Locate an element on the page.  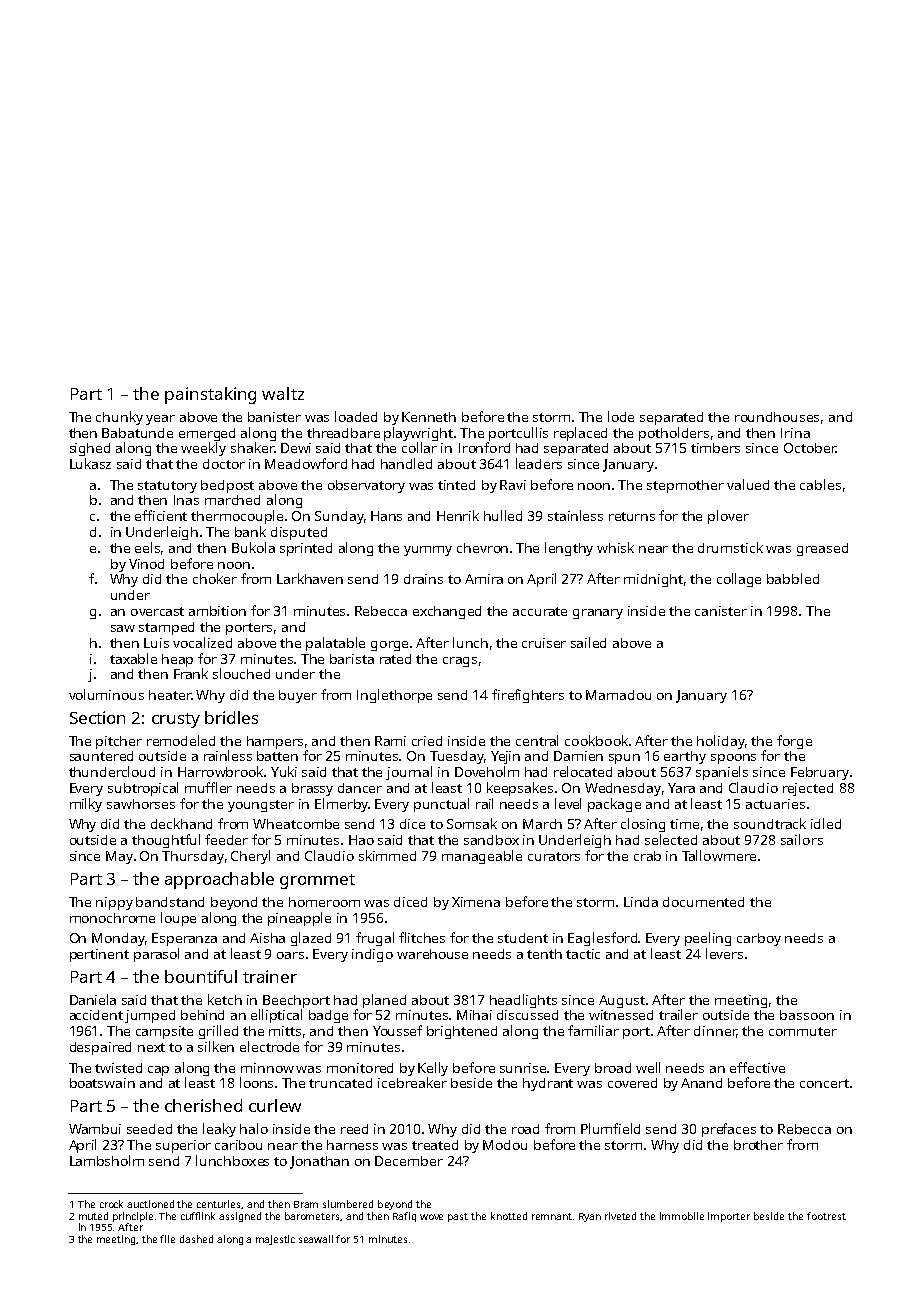
immobile is located at coordinates (682, 1216).
